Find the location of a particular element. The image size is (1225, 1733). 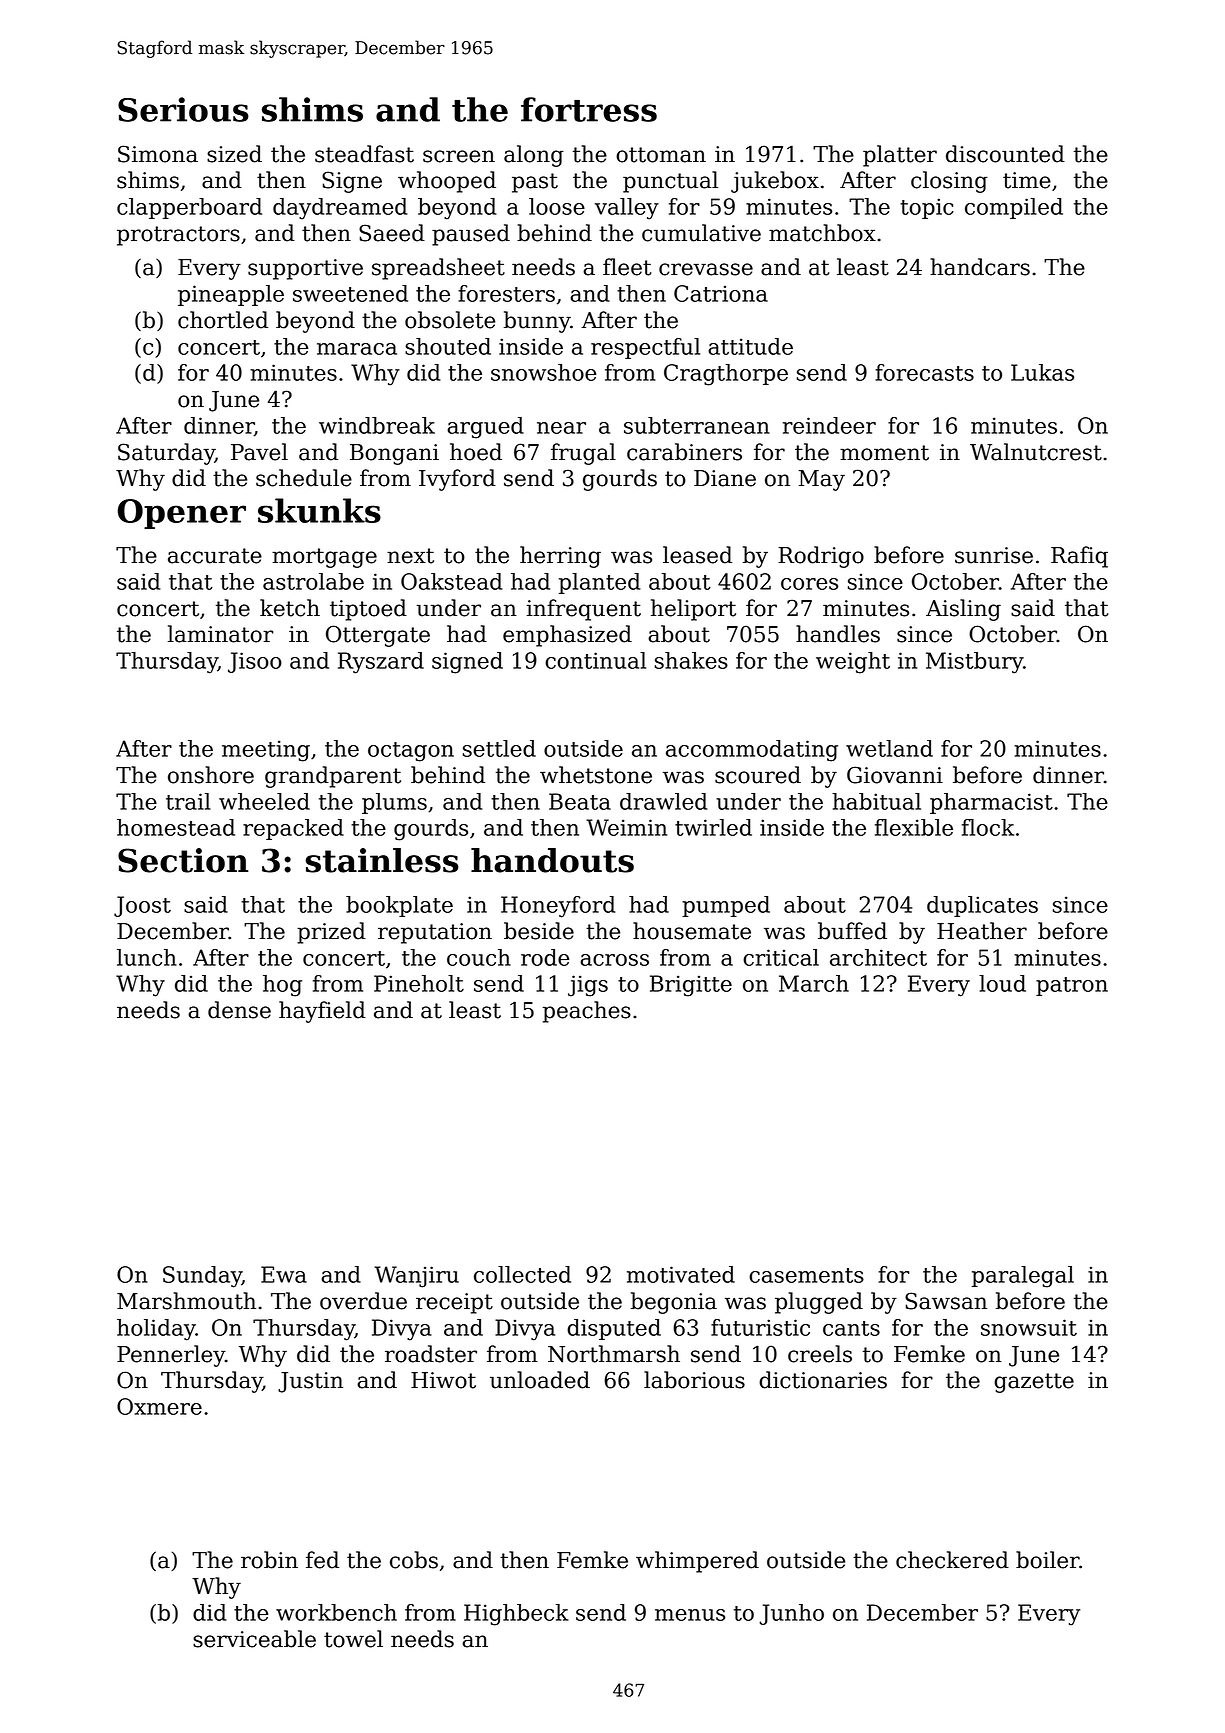

discounted is located at coordinates (1005, 154).
